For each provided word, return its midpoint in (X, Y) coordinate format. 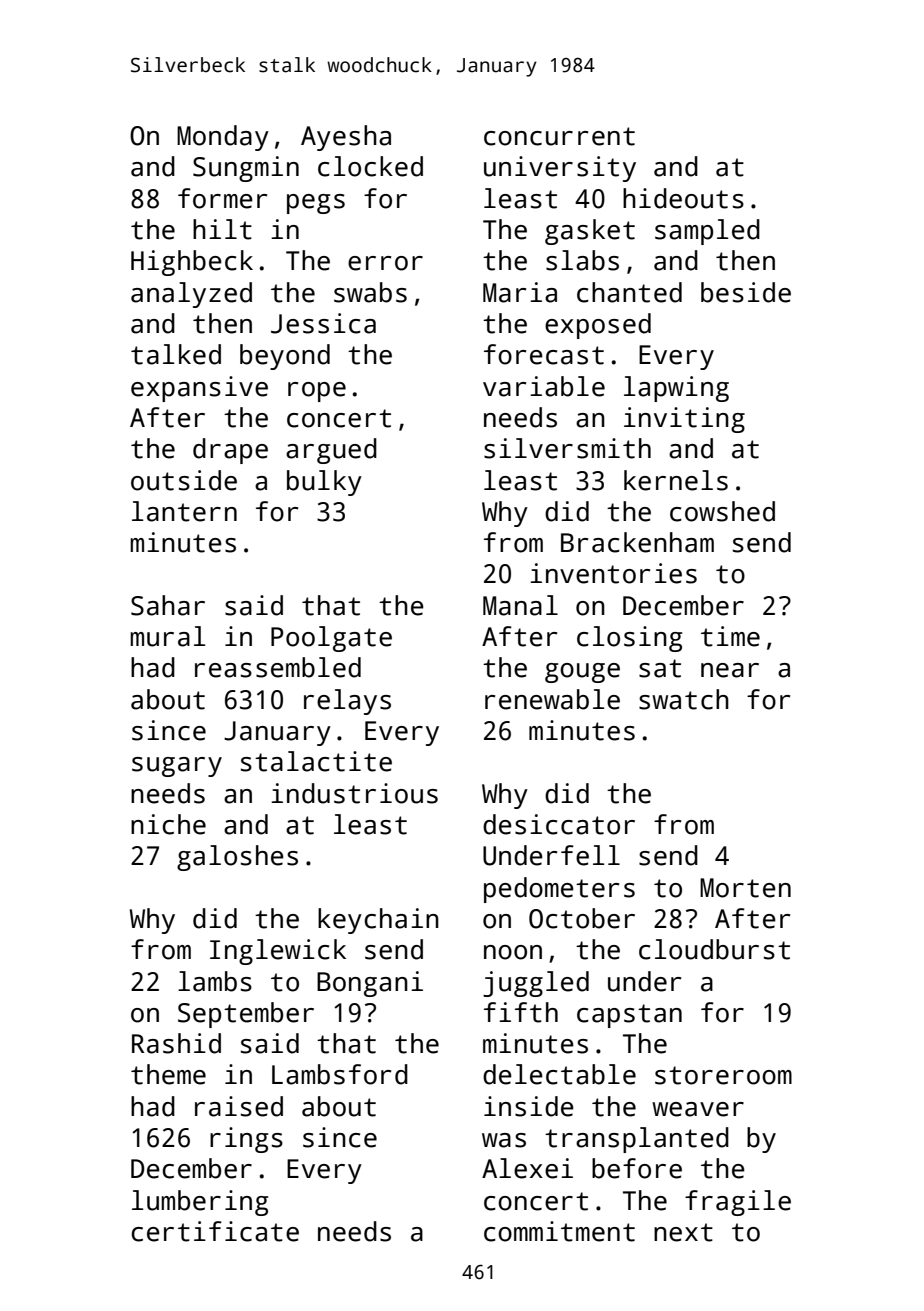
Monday (223, 138)
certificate (215, 1231)
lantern (184, 511)
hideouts (683, 198)
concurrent (559, 136)
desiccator (559, 824)
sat (660, 668)
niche (168, 824)
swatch (684, 699)
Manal (520, 605)
